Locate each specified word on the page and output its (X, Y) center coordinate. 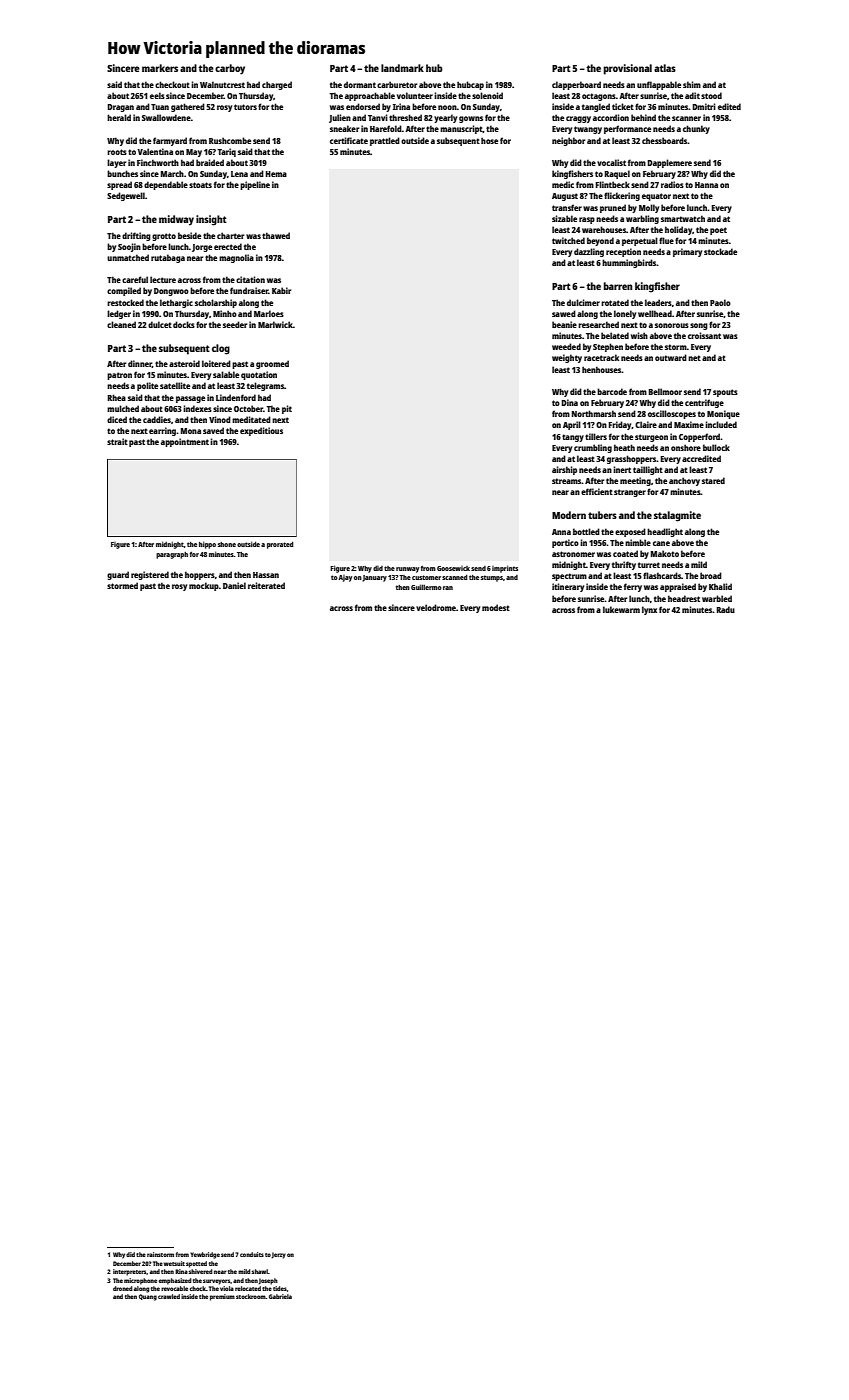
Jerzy (278, 1255)
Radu (726, 609)
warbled (717, 598)
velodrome (436, 607)
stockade (720, 251)
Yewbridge (205, 1255)
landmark (402, 68)
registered (150, 575)
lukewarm (621, 609)
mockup (204, 586)
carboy (230, 69)
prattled (385, 141)
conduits (252, 1254)
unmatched (128, 257)
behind (643, 117)
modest (496, 607)
